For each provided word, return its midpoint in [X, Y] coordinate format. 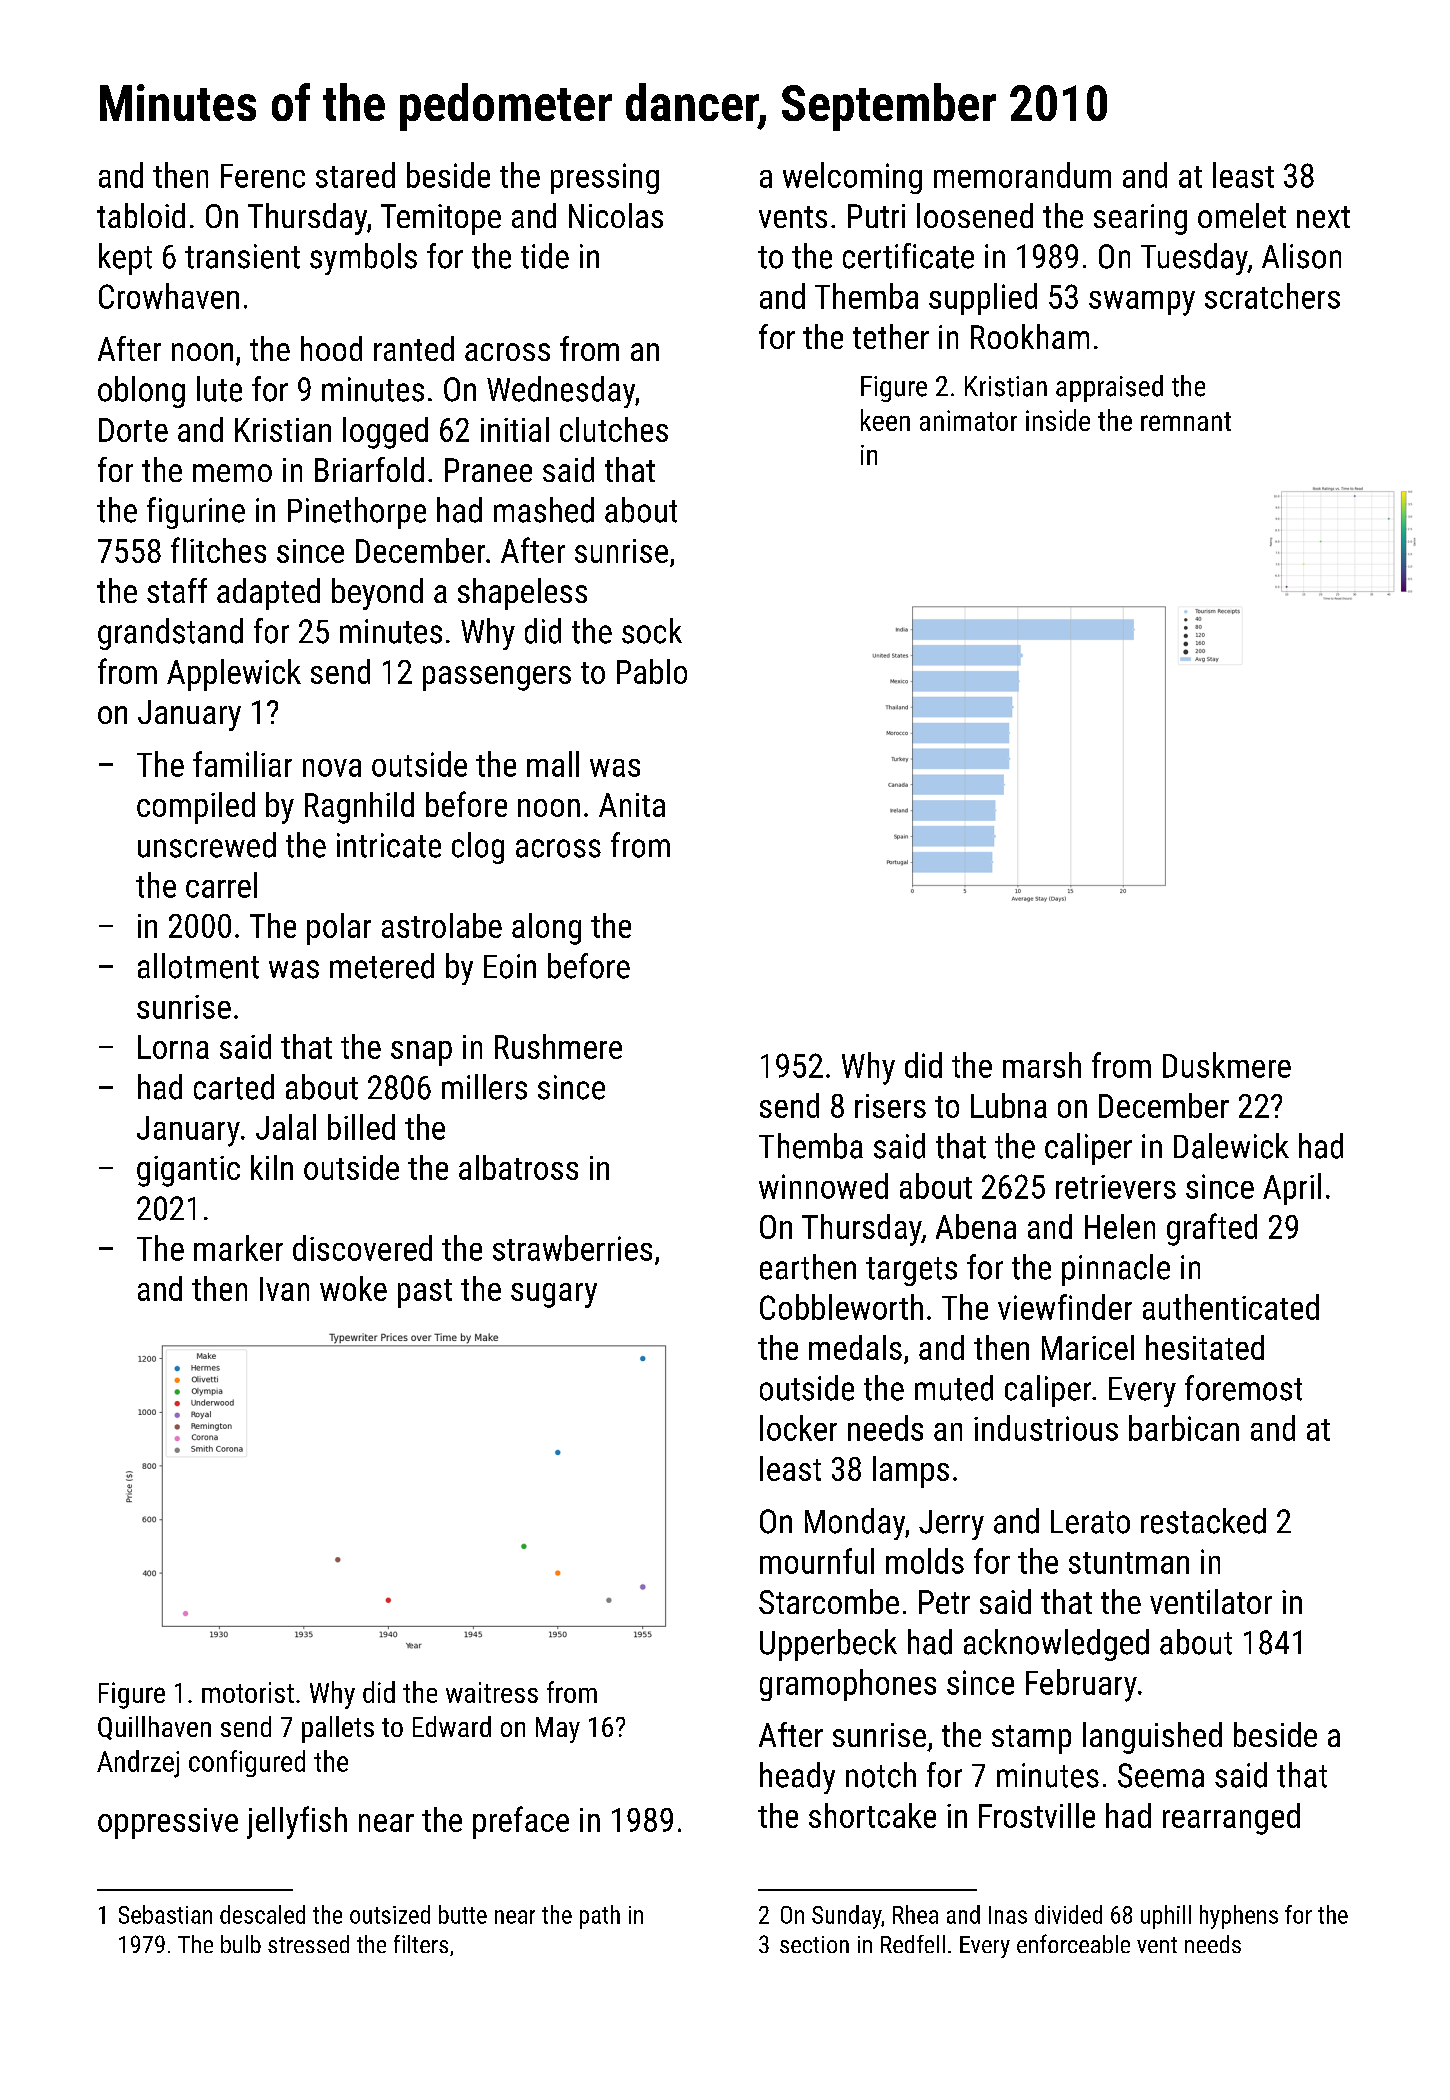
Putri [876, 216]
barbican [1184, 1428]
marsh [1042, 1065]
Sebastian [165, 1914]
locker [798, 1428]
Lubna [1009, 1105]
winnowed [823, 1186]
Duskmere [1227, 1065]
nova [332, 768]
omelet [1242, 215]
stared [355, 175]
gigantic [188, 1171]
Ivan [284, 1289]
